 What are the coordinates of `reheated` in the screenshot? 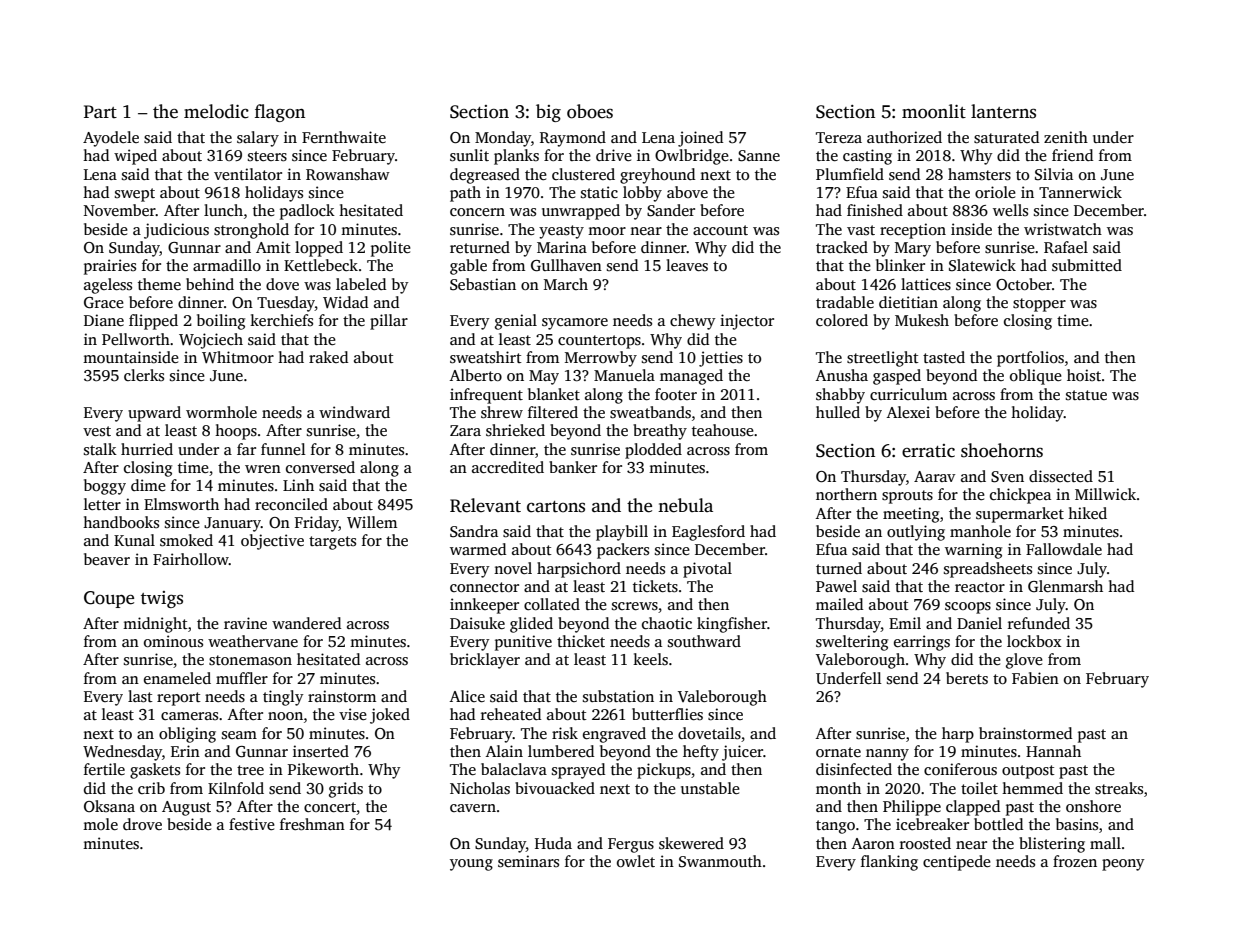 It's located at (511, 714).
